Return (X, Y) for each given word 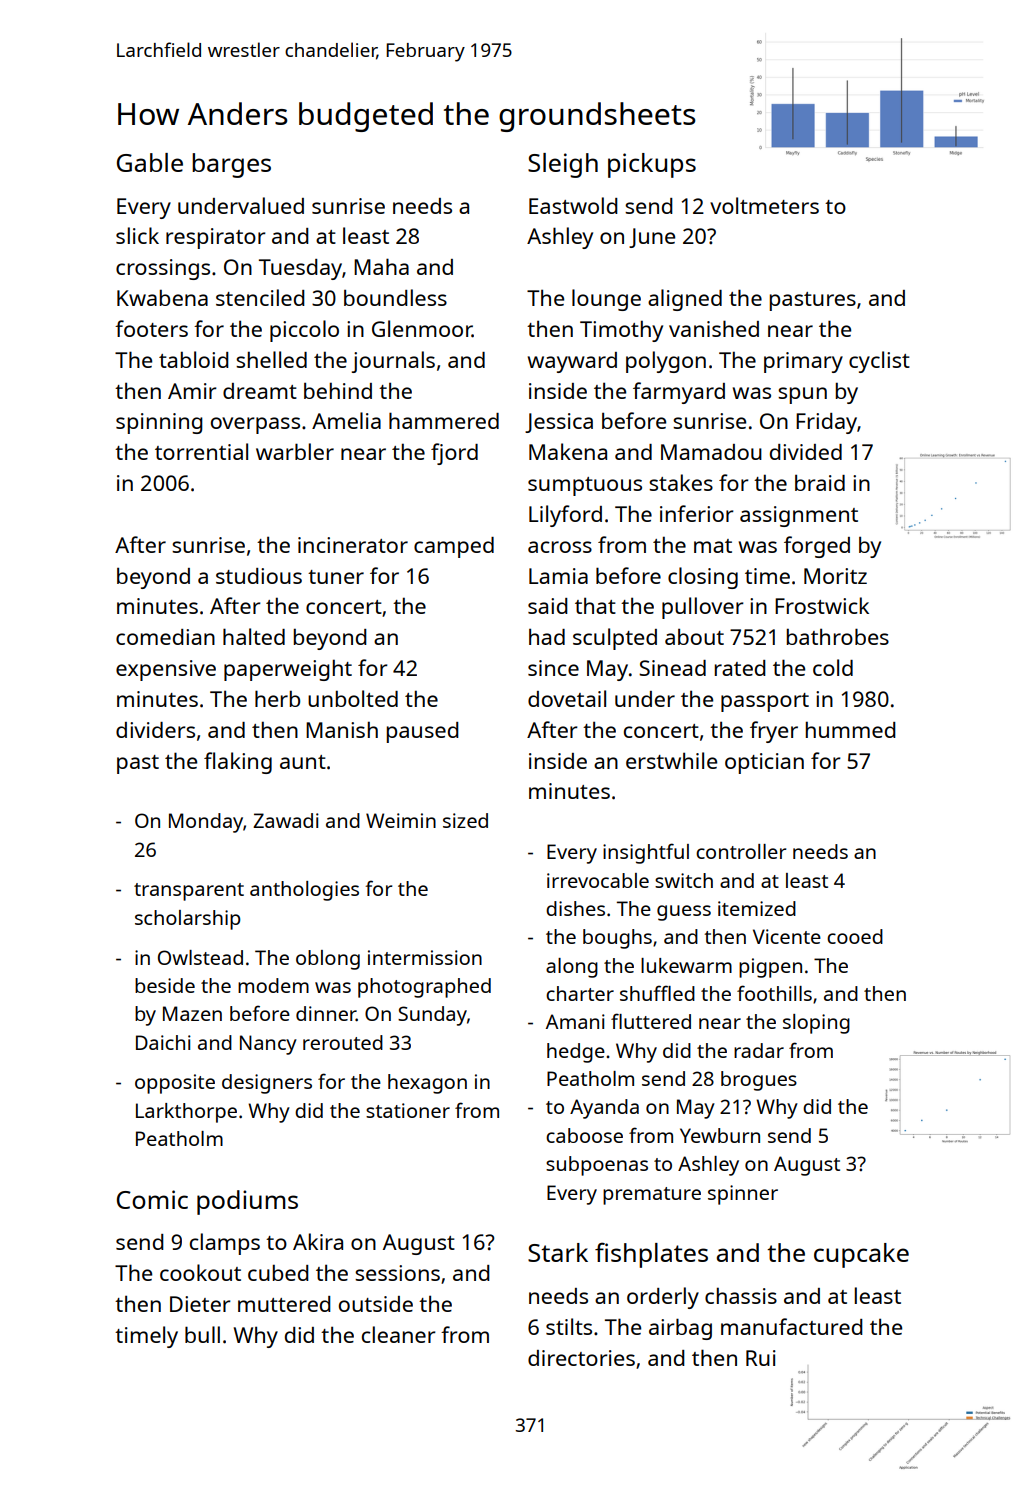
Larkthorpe (186, 1113)
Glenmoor (422, 328)
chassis (741, 1295)
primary (803, 362)
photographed (424, 988)
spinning (159, 423)
